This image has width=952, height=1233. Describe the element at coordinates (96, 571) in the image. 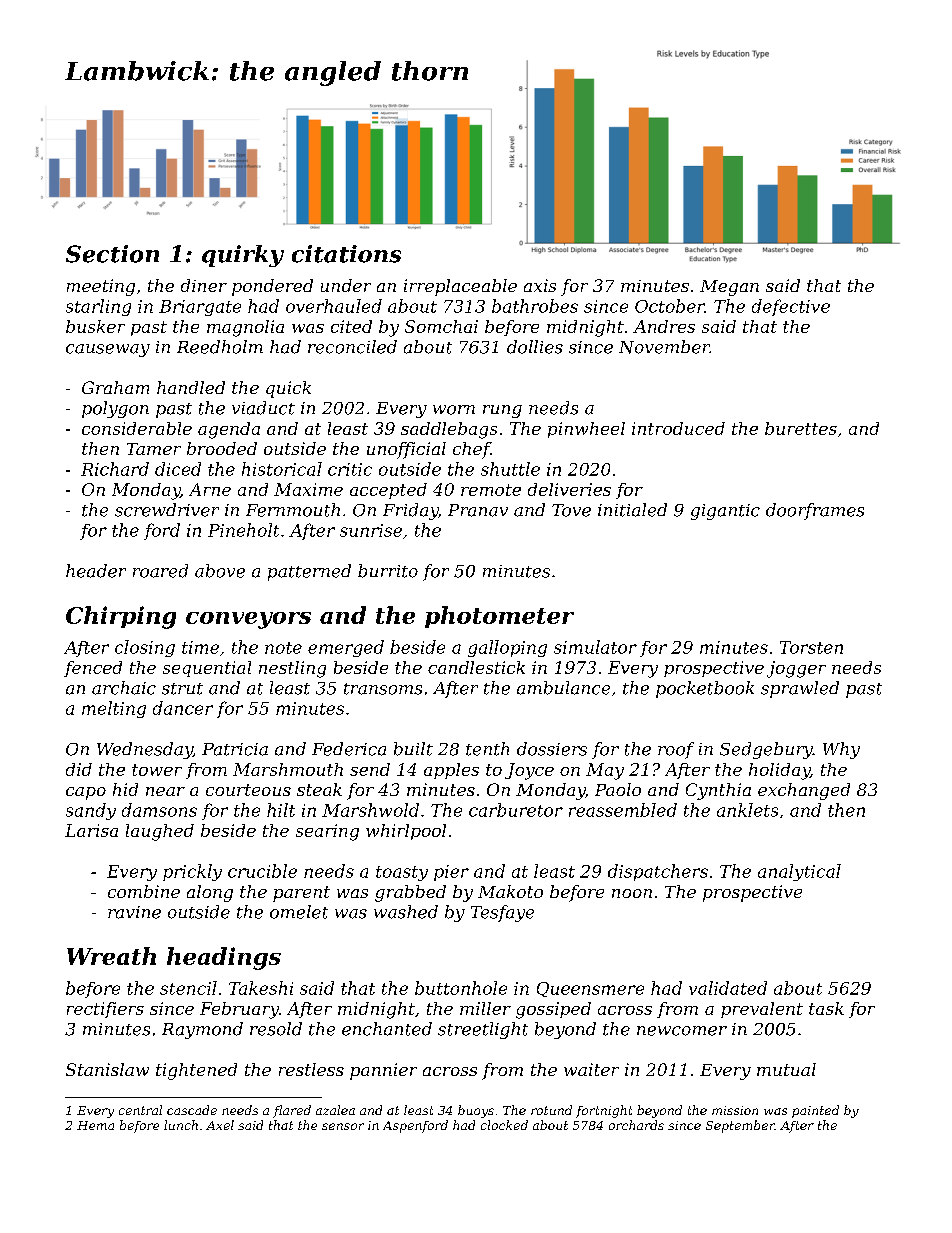

I see `header` at that location.
